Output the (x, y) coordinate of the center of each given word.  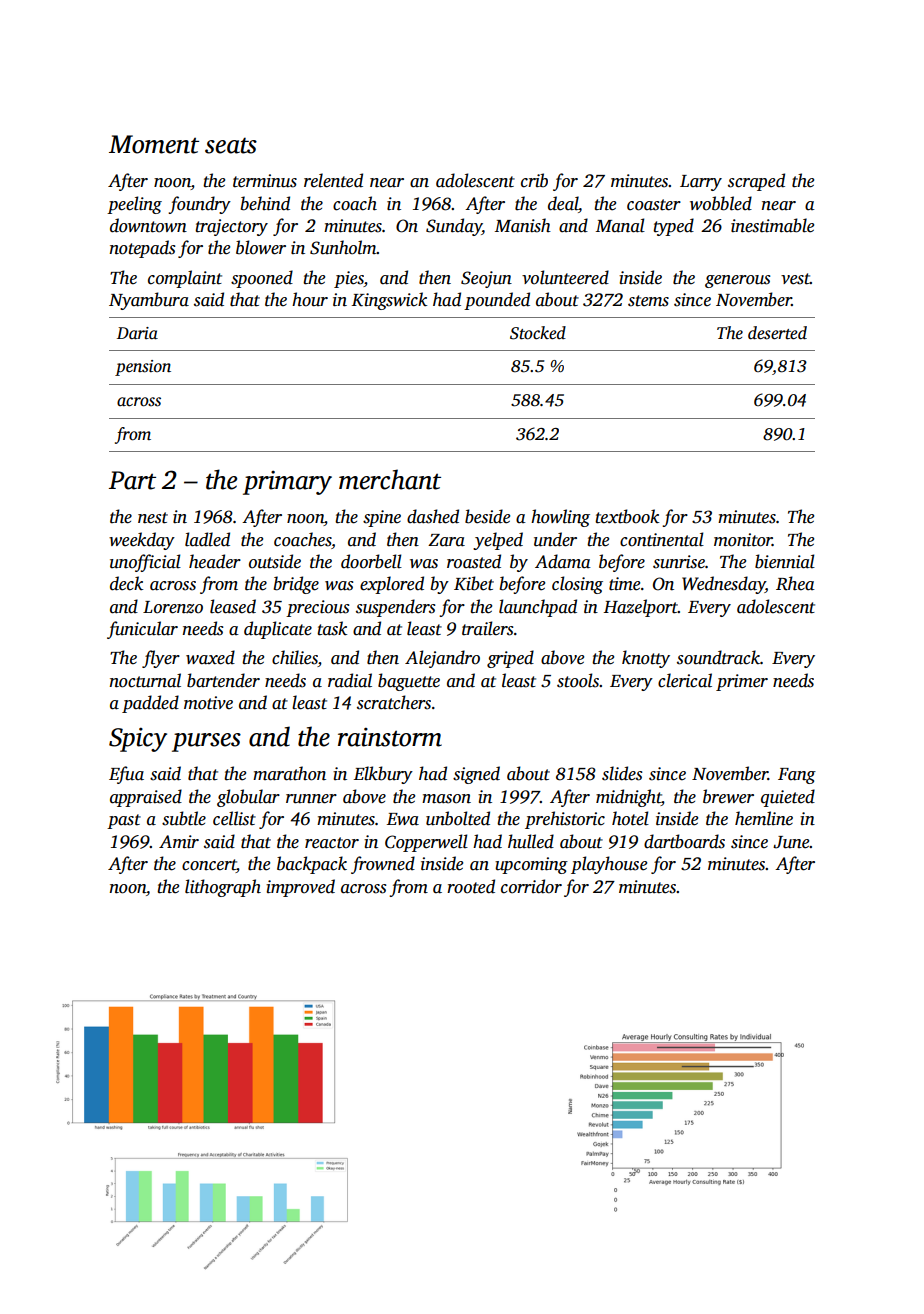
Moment (154, 144)
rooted (471, 886)
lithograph (223, 888)
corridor (531, 886)
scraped (756, 182)
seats (231, 146)
